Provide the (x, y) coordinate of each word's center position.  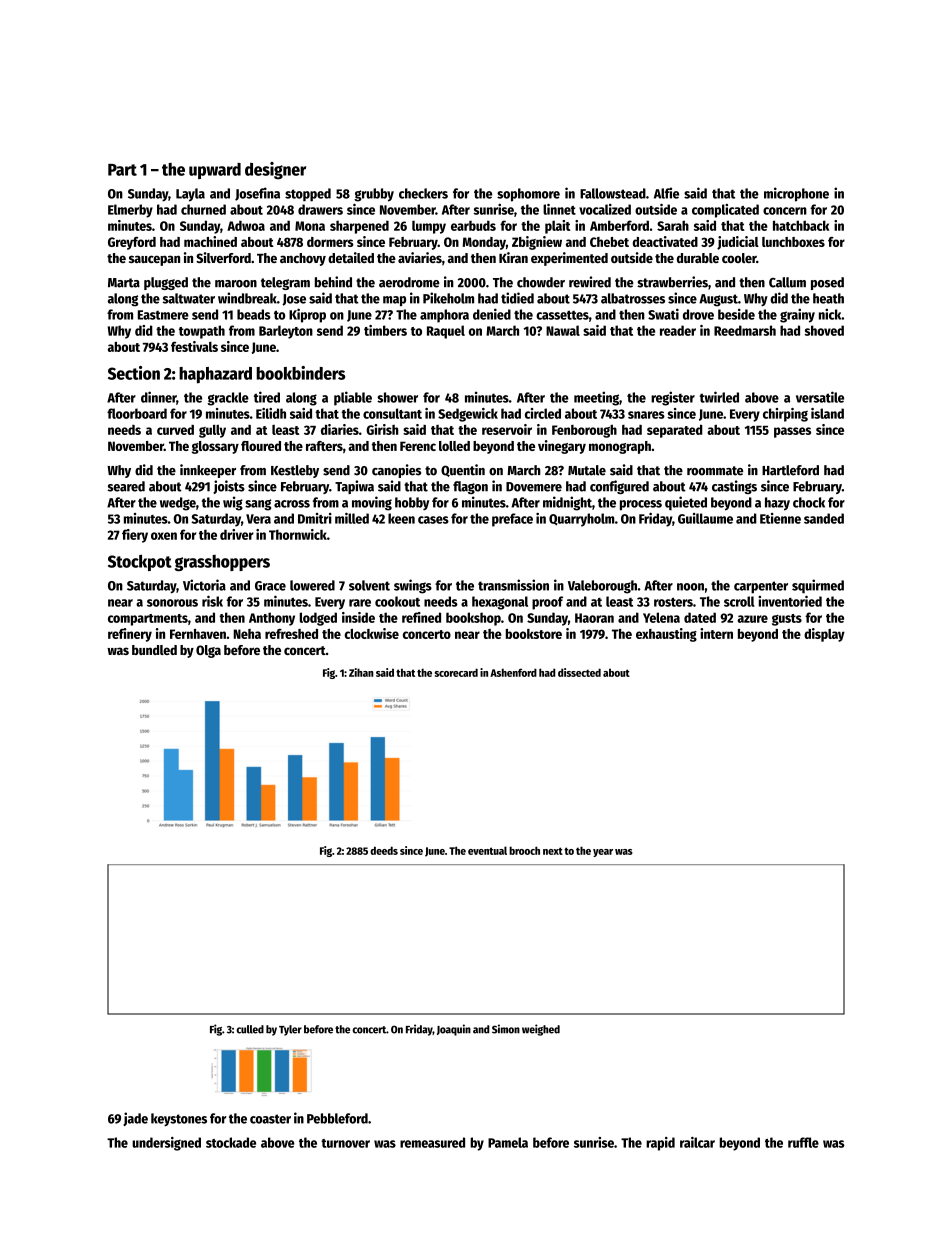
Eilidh (271, 413)
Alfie (666, 193)
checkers (423, 193)
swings (413, 586)
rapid (660, 1144)
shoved (824, 330)
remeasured (432, 1142)
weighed (541, 1030)
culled (250, 1029)
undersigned (166, 1144)
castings (734, 487)
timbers (385, 330)
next (553, 851)
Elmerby (130, 211)
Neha (247, 634)
